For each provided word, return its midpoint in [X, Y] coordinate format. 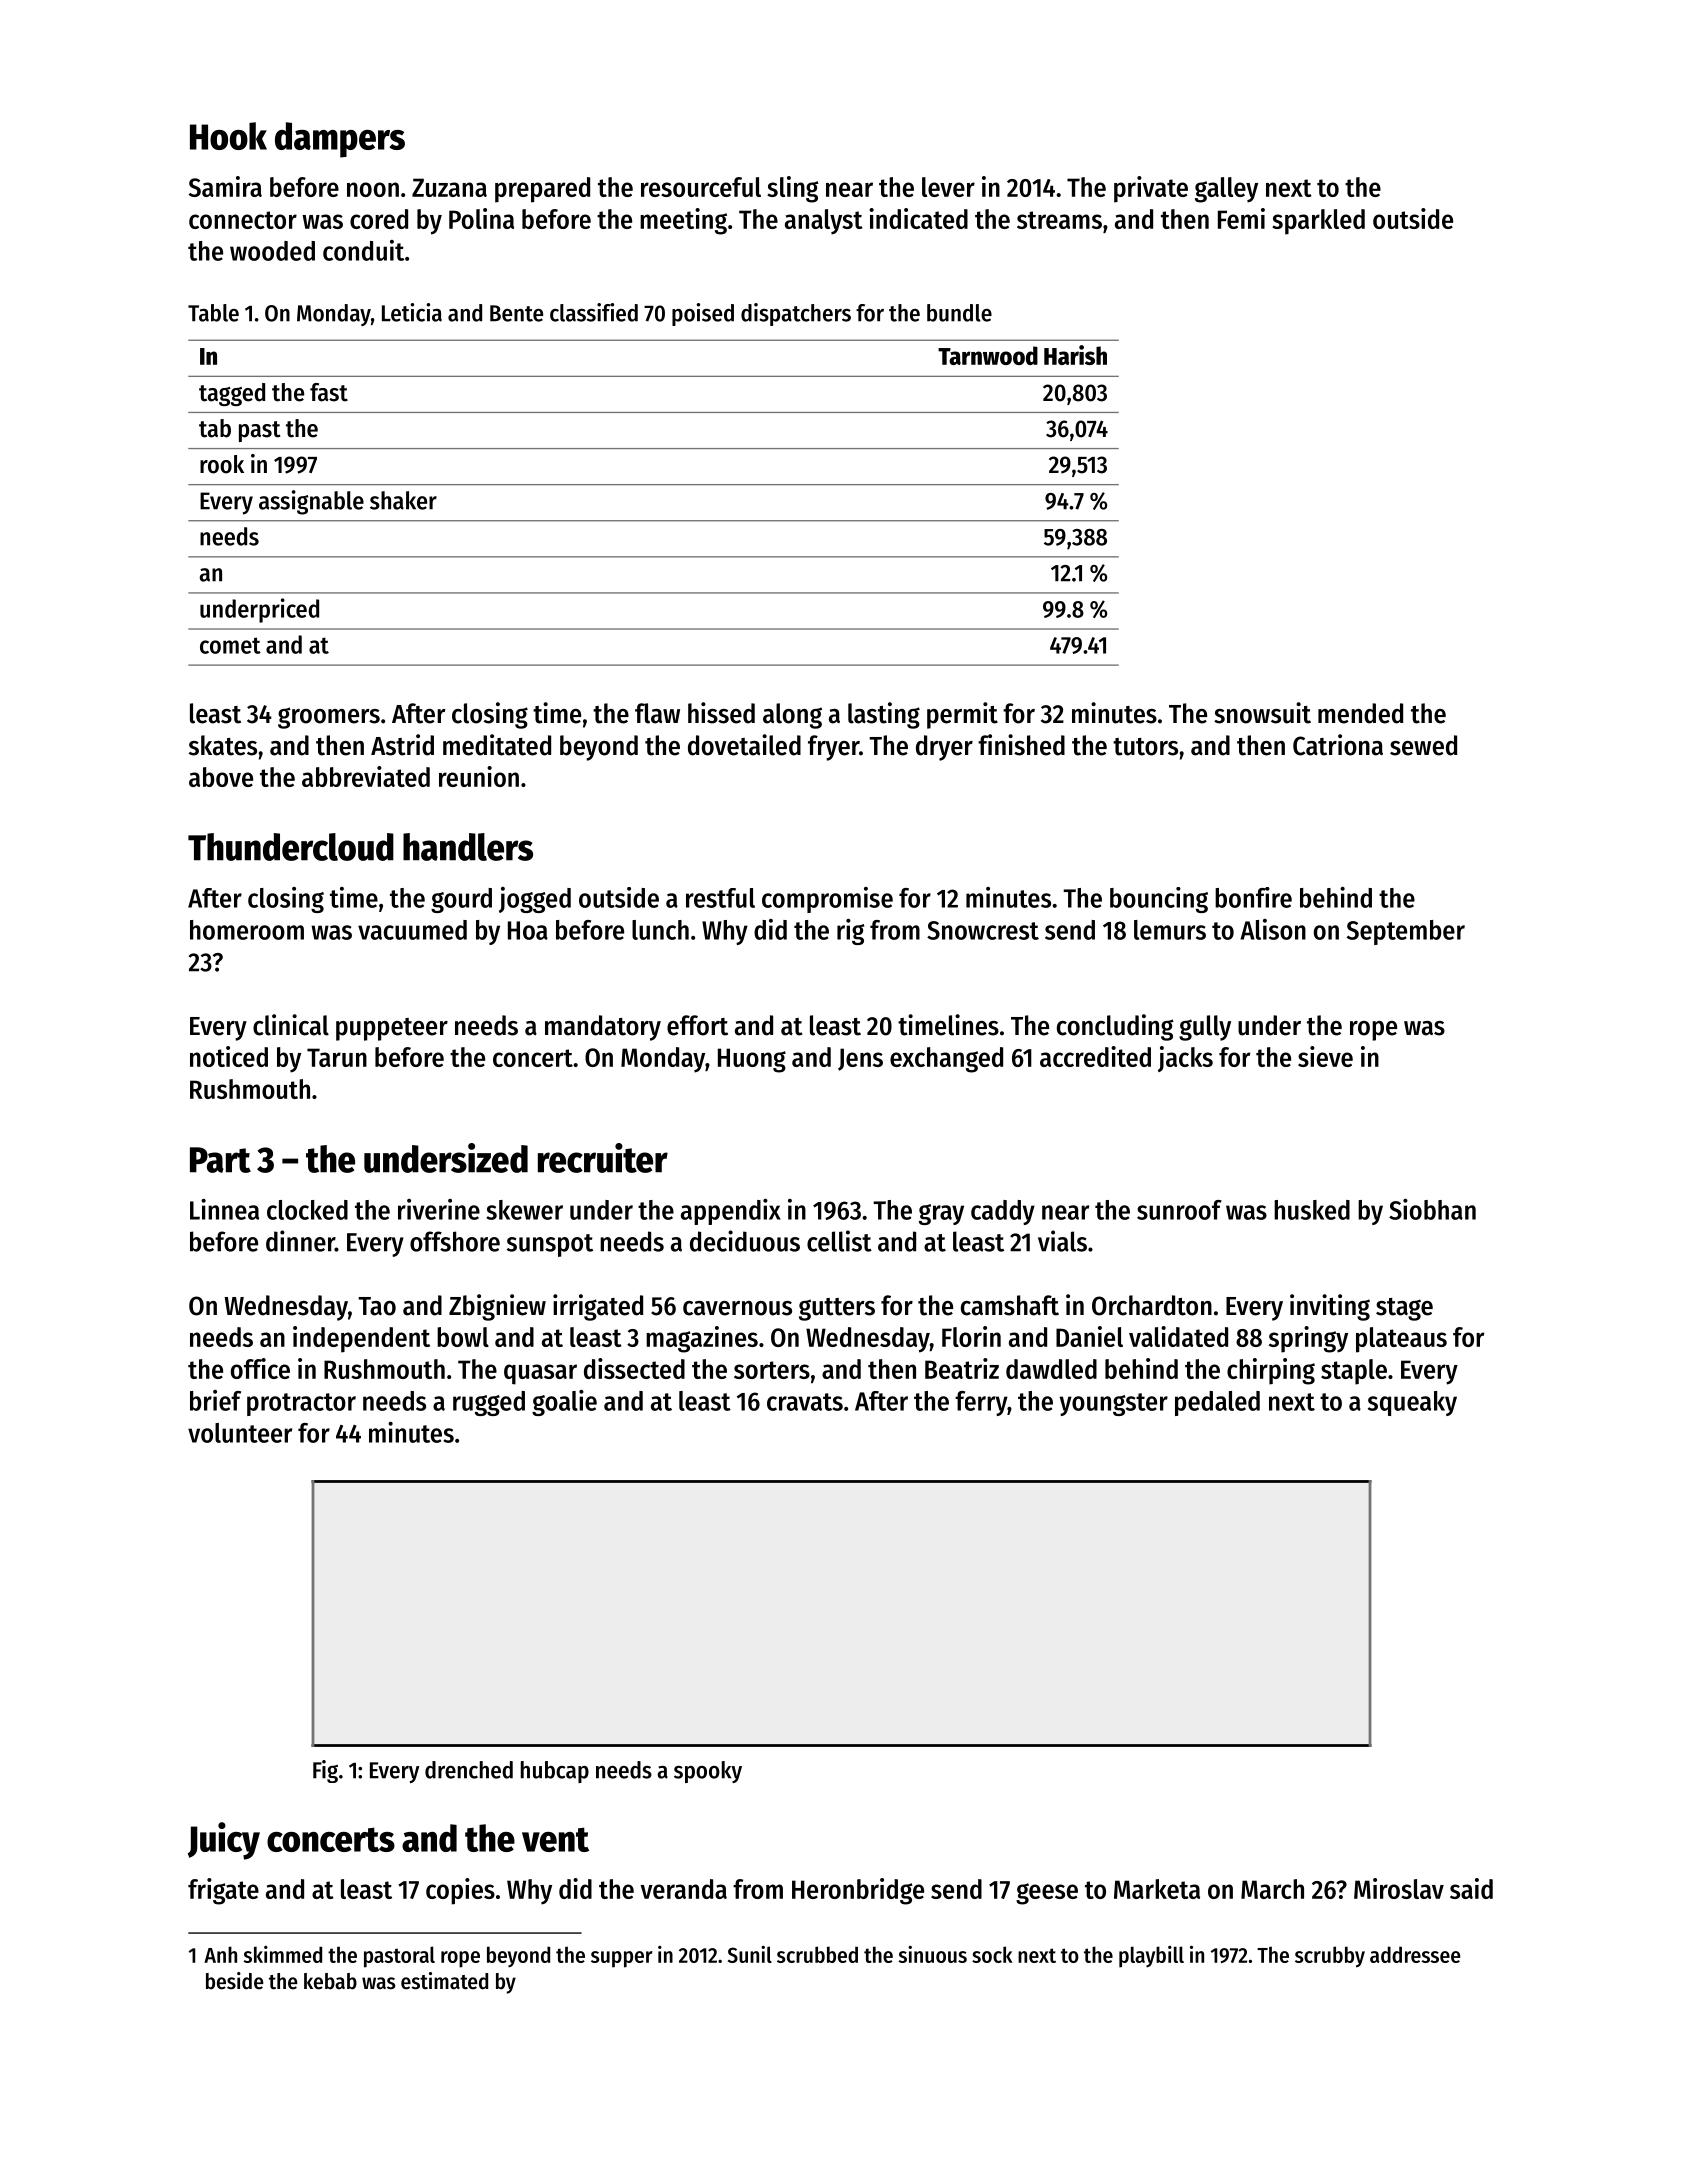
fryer [833, 748]
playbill [1151, 1957]
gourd [461, 900]
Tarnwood [988, 355]
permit [962, 715]
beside [235, 1981]
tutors [1145, 747]
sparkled [1318, 222]
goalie [564, 1403]
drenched [469, 1770]
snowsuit [1262, 713]
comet [230, 645]
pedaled [1217, 1403]
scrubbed [817, 1954]
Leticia [412, 312]
